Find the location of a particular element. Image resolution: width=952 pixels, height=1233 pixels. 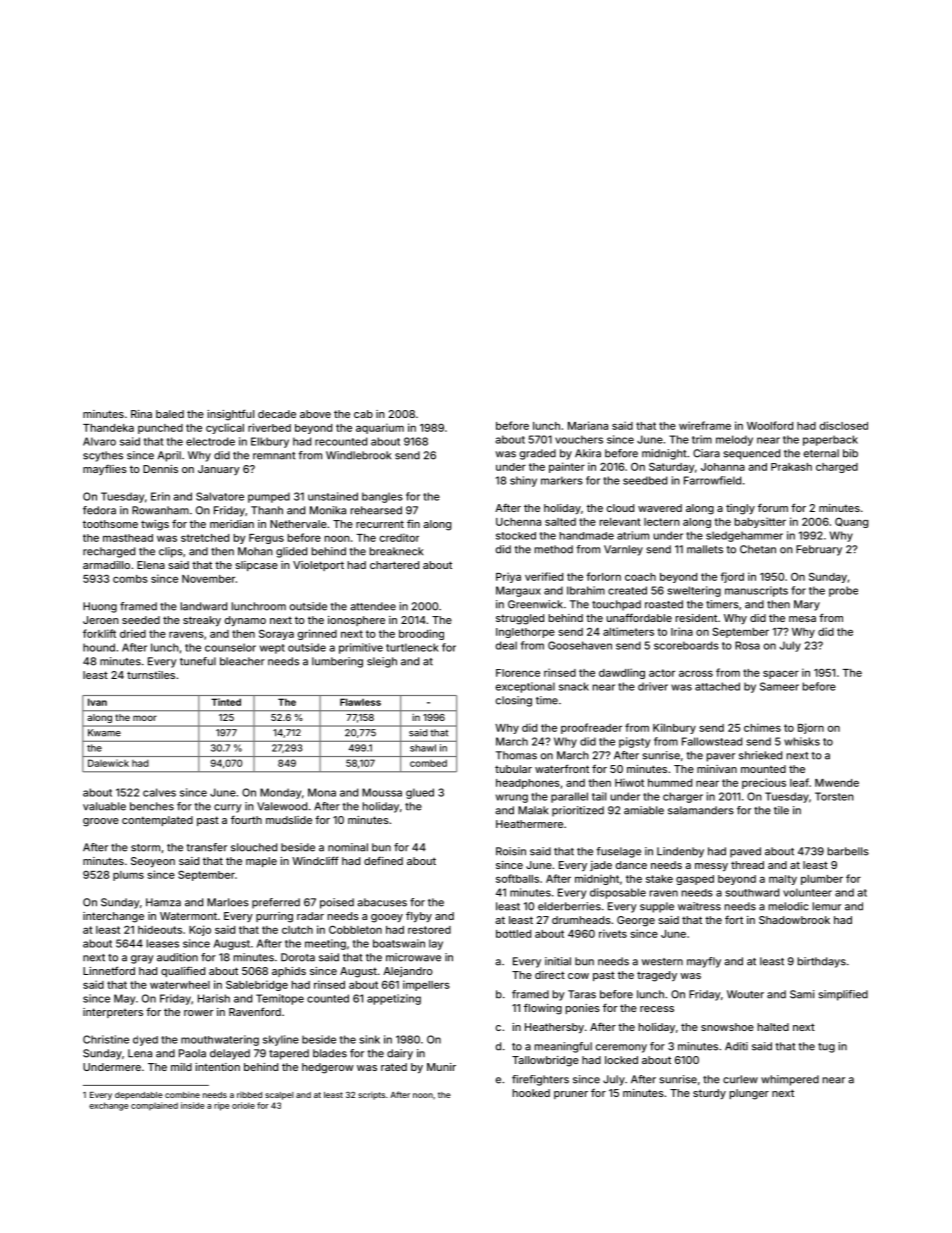

impellers is located at coordinates (426, 985).
